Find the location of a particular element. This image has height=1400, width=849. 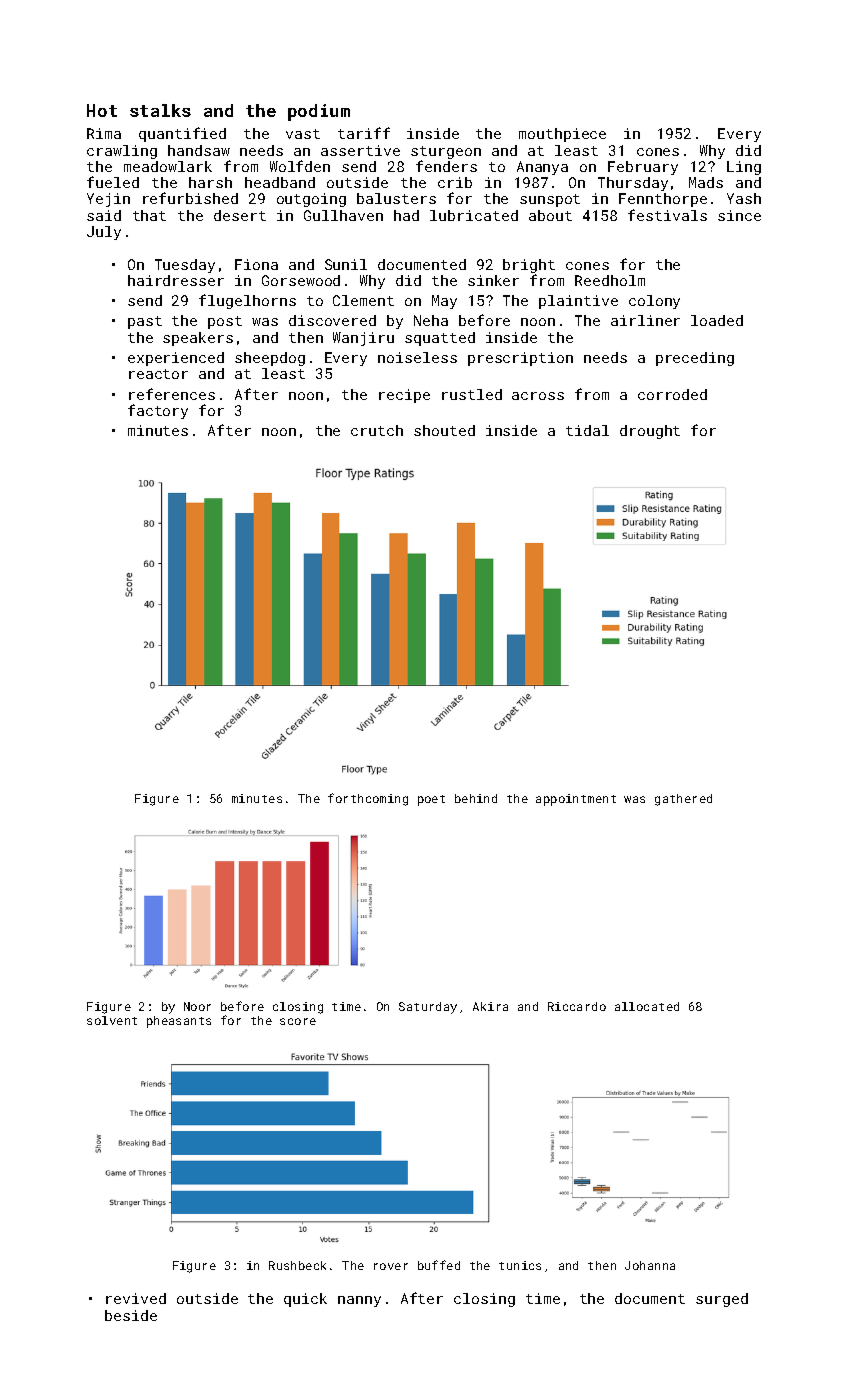

Johanna is located at coordinates (650, 1265).
